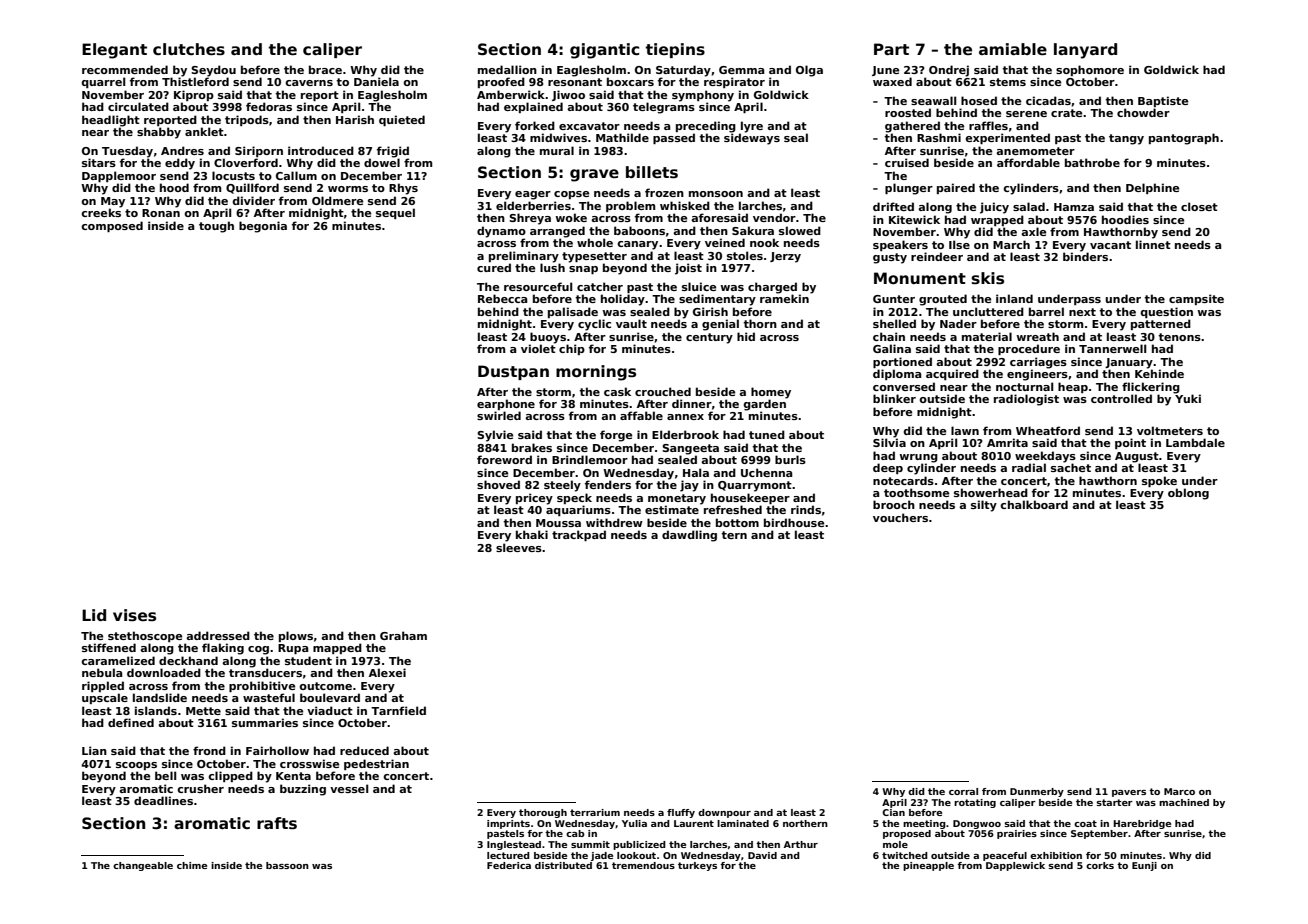  I want to click on dawdling, so click(689, 536).
